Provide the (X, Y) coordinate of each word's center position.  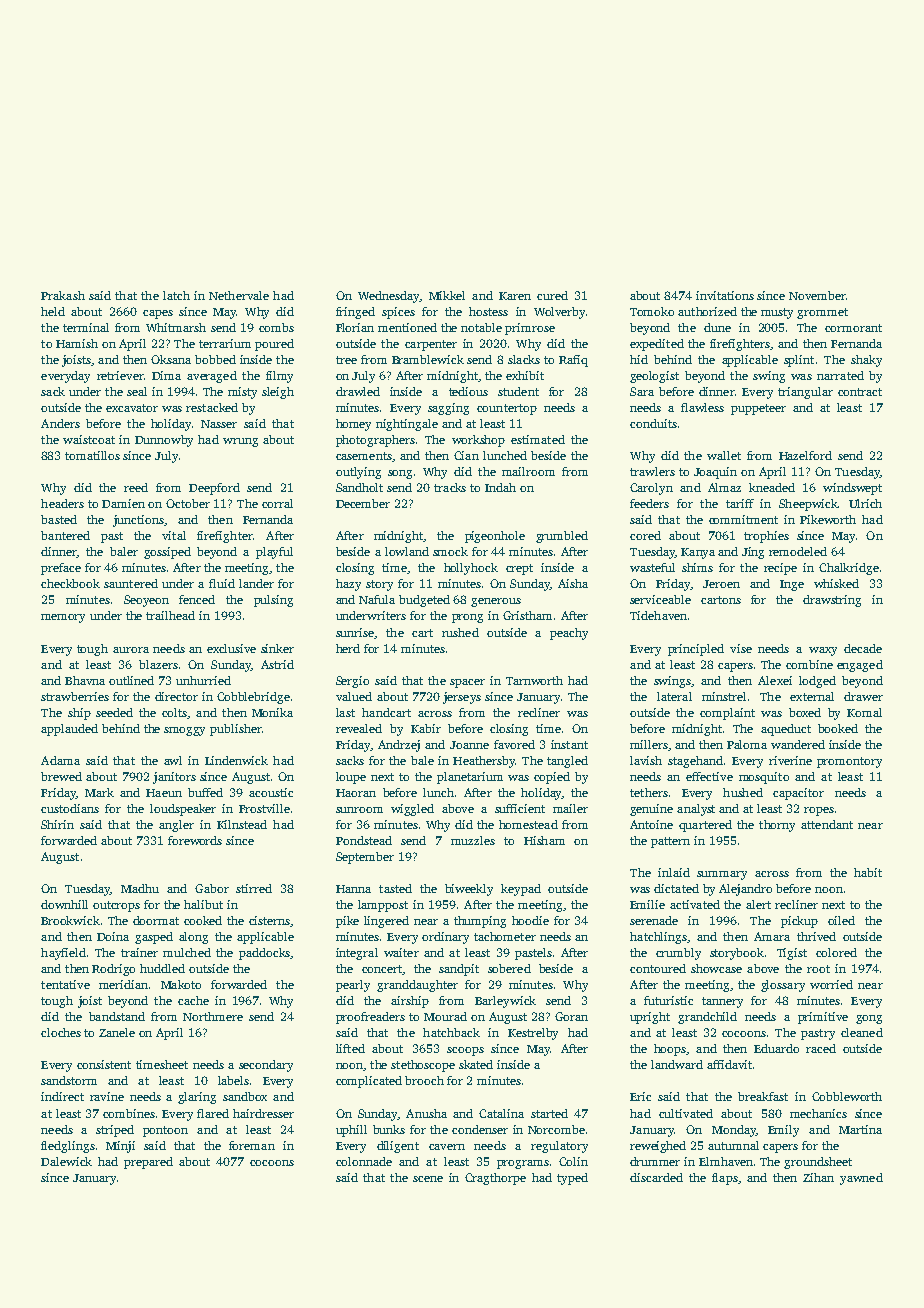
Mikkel (447, 295)
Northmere (213, 1016)
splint (799, 361)
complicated (369, 1082)
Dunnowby (164, 441)
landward (677, 1064)
